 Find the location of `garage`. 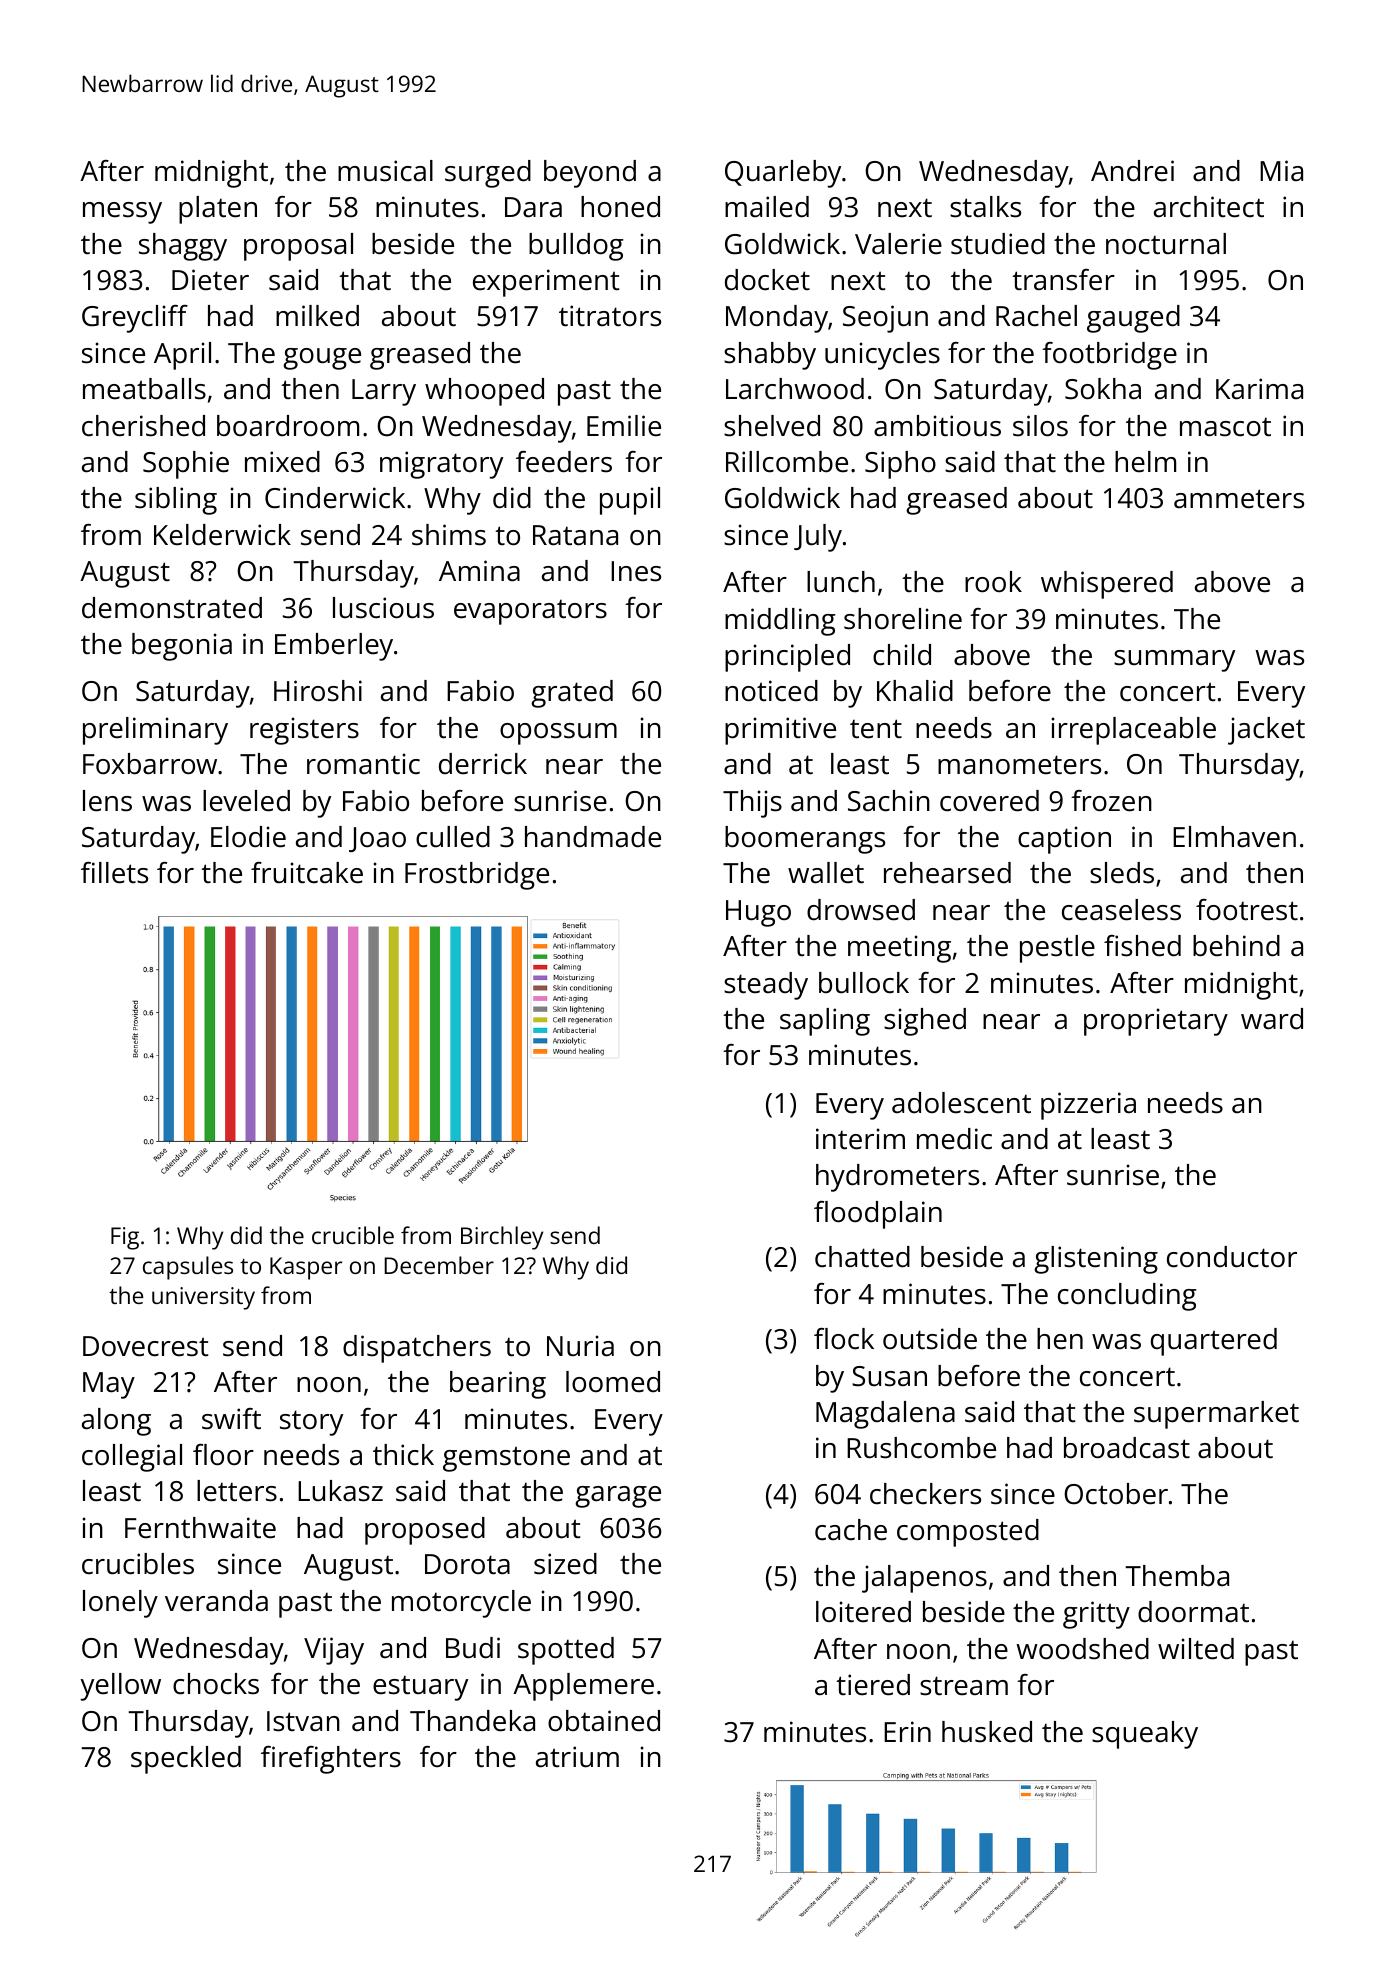

garage is located at coordinates (618, 1497).
